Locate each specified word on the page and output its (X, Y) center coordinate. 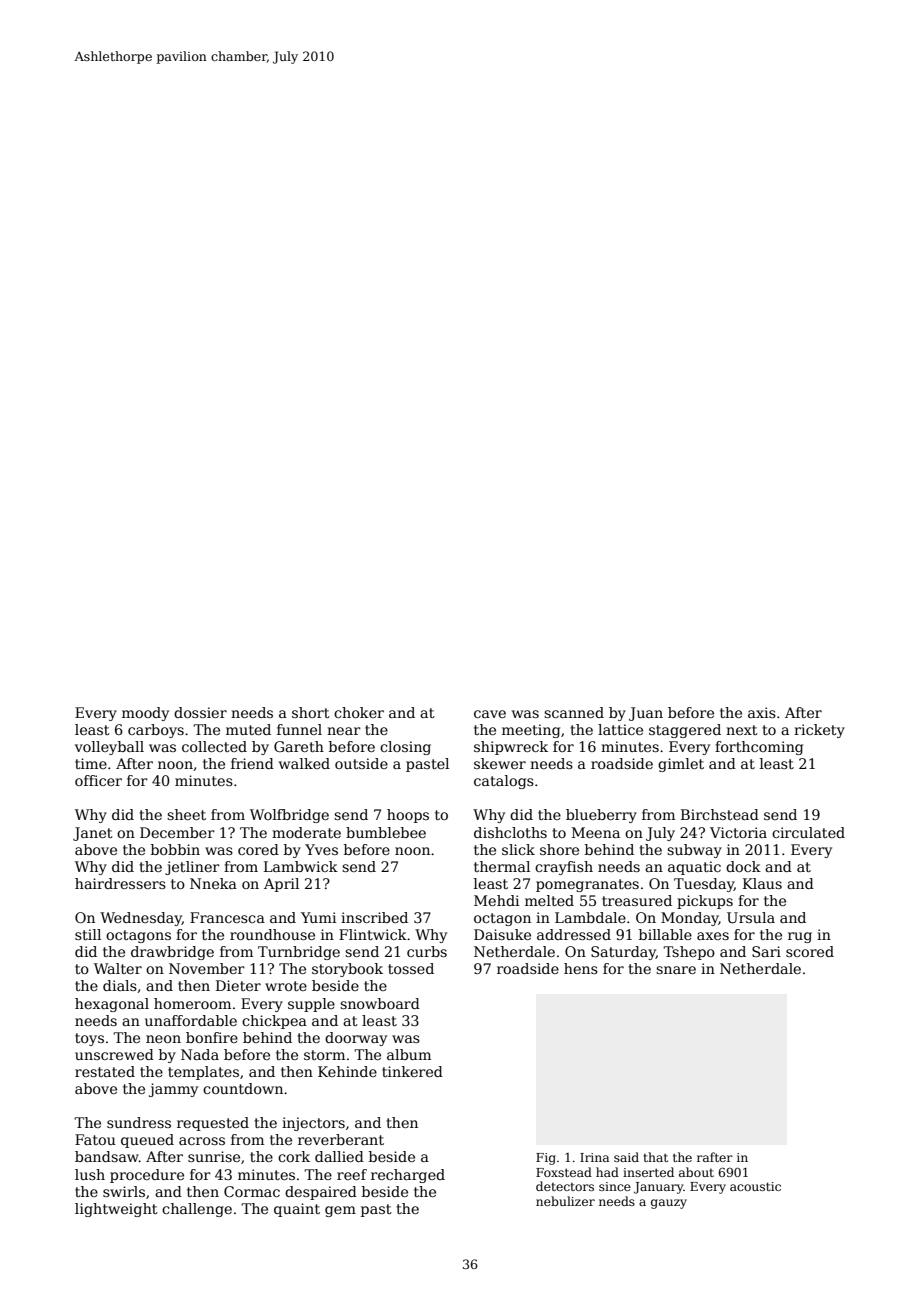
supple (311, 1005)
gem (340, 1211)
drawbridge (172, 953)
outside (361, 763)
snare (676, 970)
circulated (808, 832)
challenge (197, 1210)
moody (145, 714)
